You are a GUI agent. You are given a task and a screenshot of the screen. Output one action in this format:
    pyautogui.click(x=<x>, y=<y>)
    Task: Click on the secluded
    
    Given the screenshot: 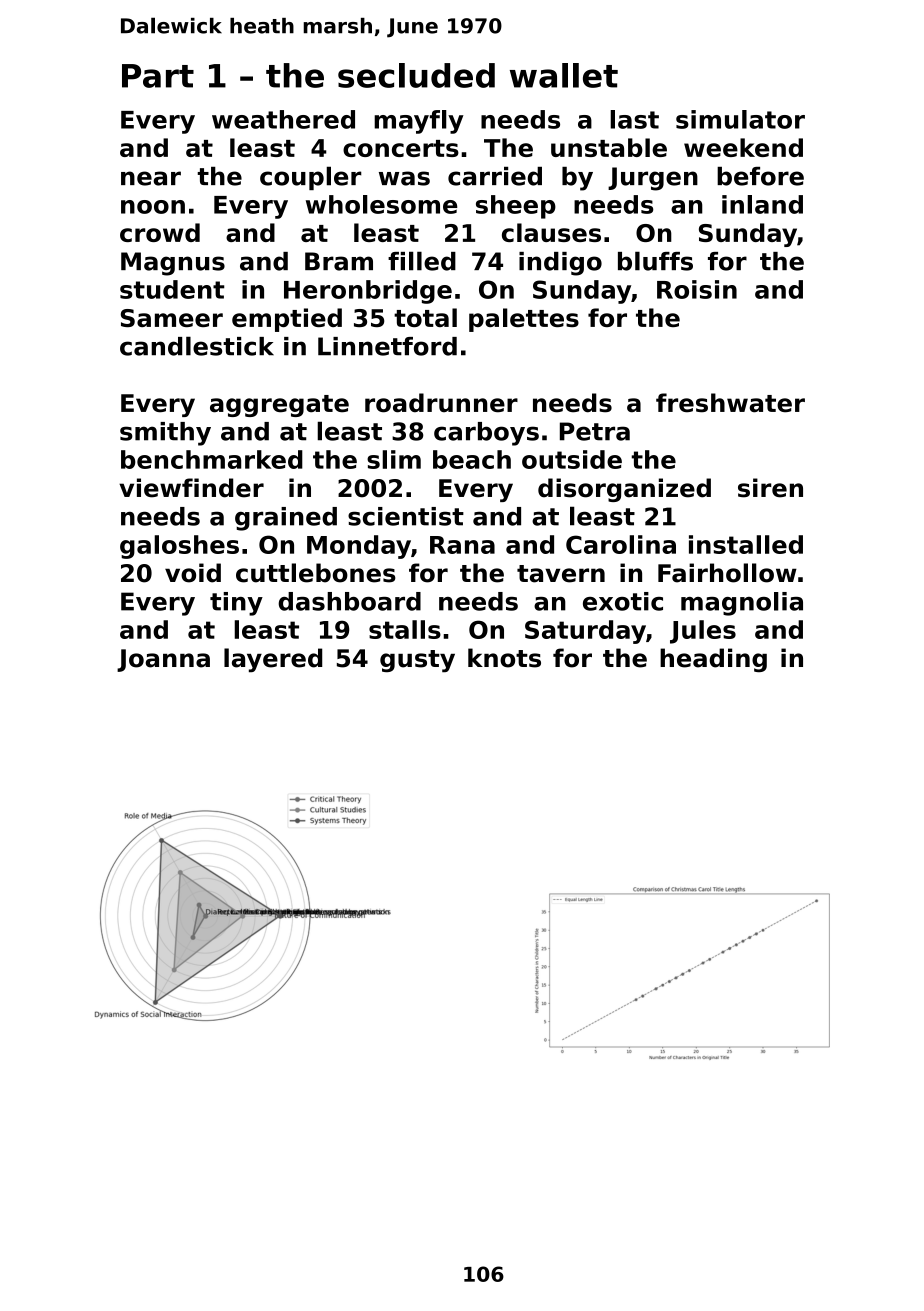 What is the action you would take?
    pyautogui.click(x=416, y=75)
